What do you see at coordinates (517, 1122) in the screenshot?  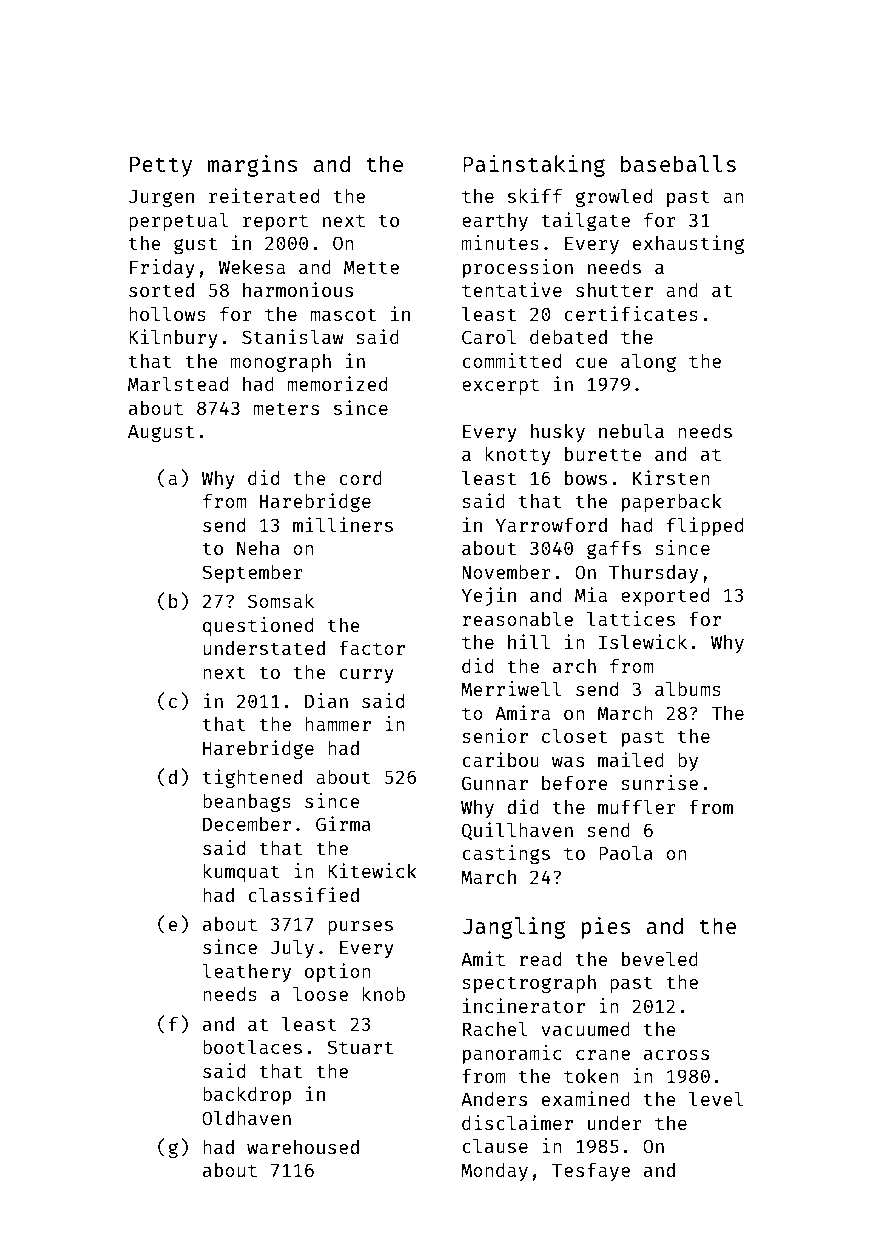 I see `disclaimer` at bounding box center [517, 1122].
